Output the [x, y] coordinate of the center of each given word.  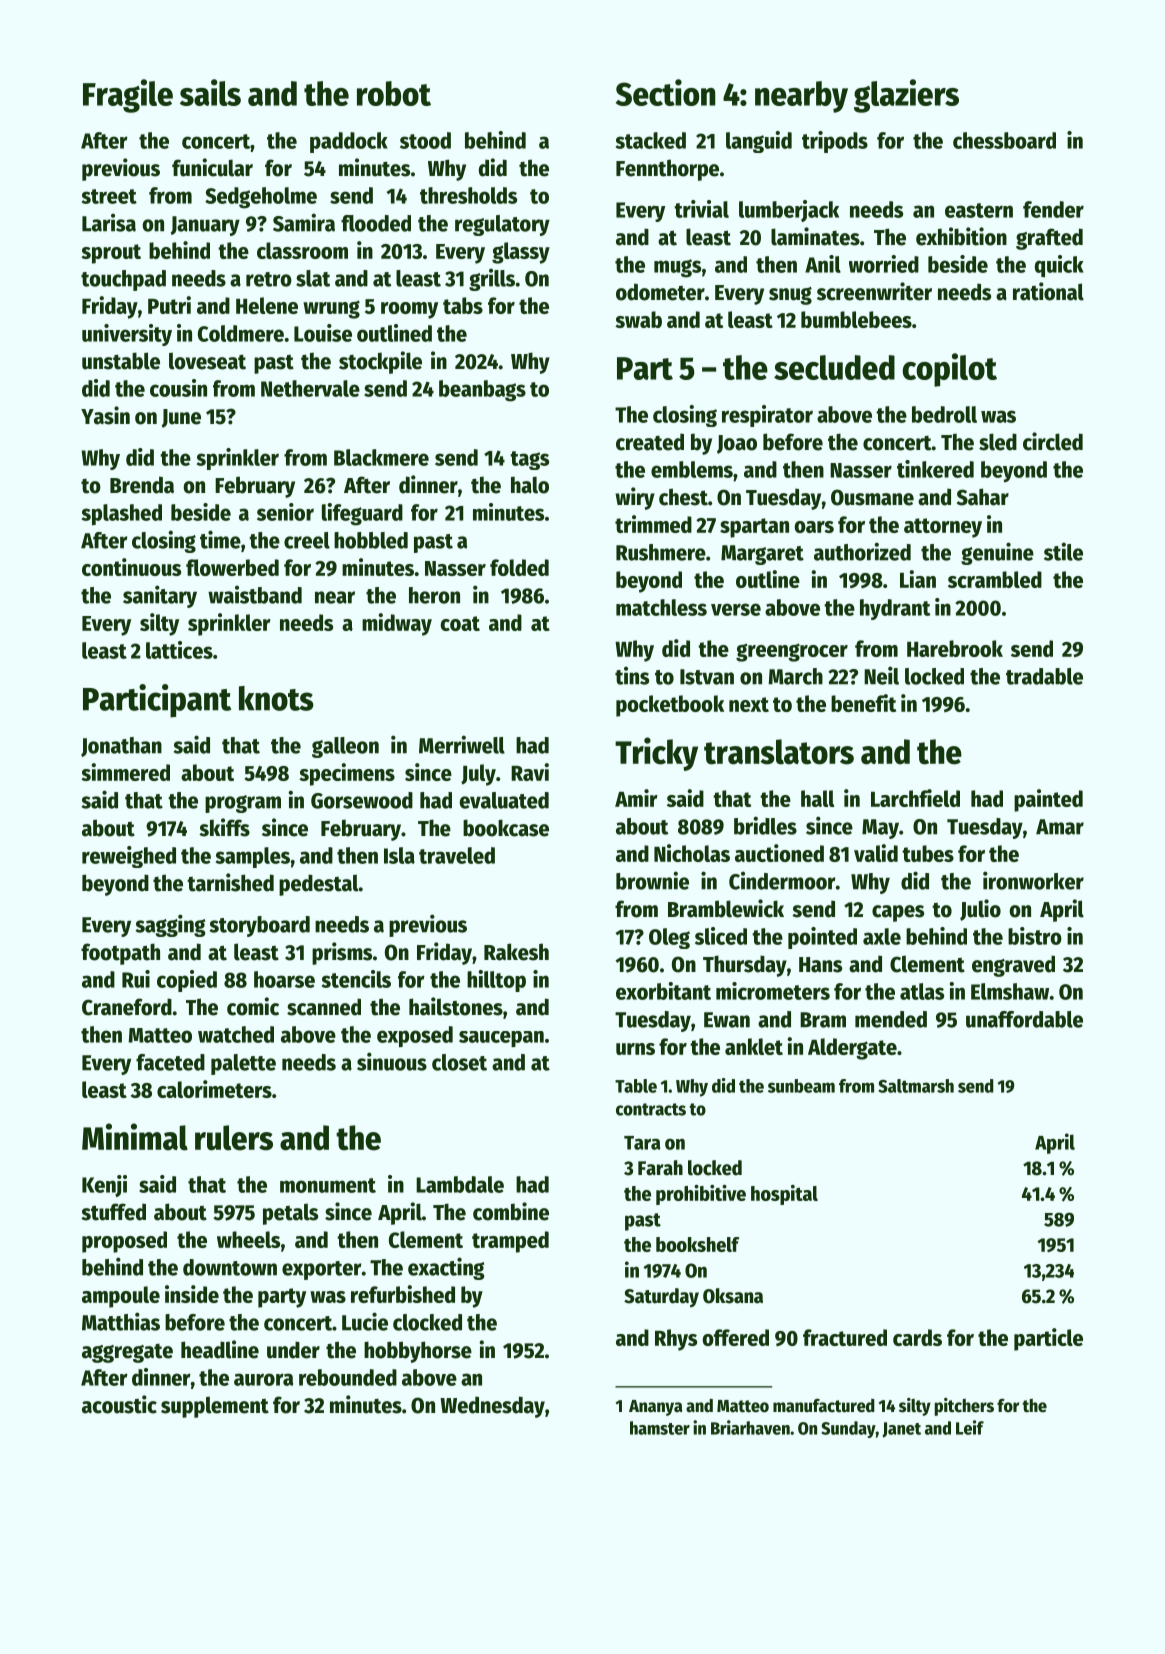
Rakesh [516, 952]
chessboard [1004, 140]
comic [253, 1006]
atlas [922, 991]
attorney [943, 528]
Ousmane [872, 497]
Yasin [105, 415]
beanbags [482, 391]
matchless [661, 607]
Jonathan [121, 747]
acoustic [119, 1404]
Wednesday [492, 1407]
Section [666, 92]
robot [394, 93]
